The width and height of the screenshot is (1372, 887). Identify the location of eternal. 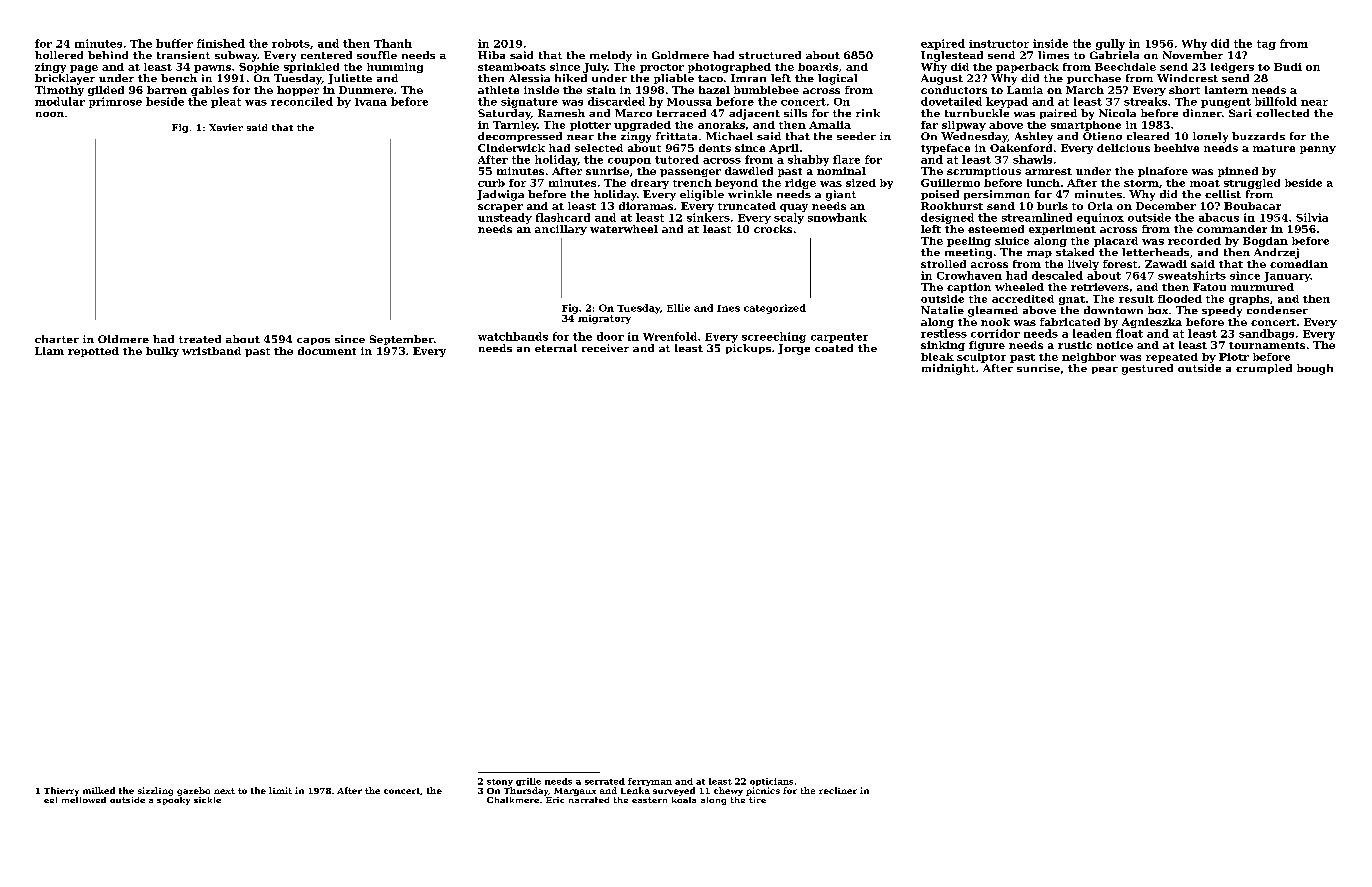
(556, 348).
